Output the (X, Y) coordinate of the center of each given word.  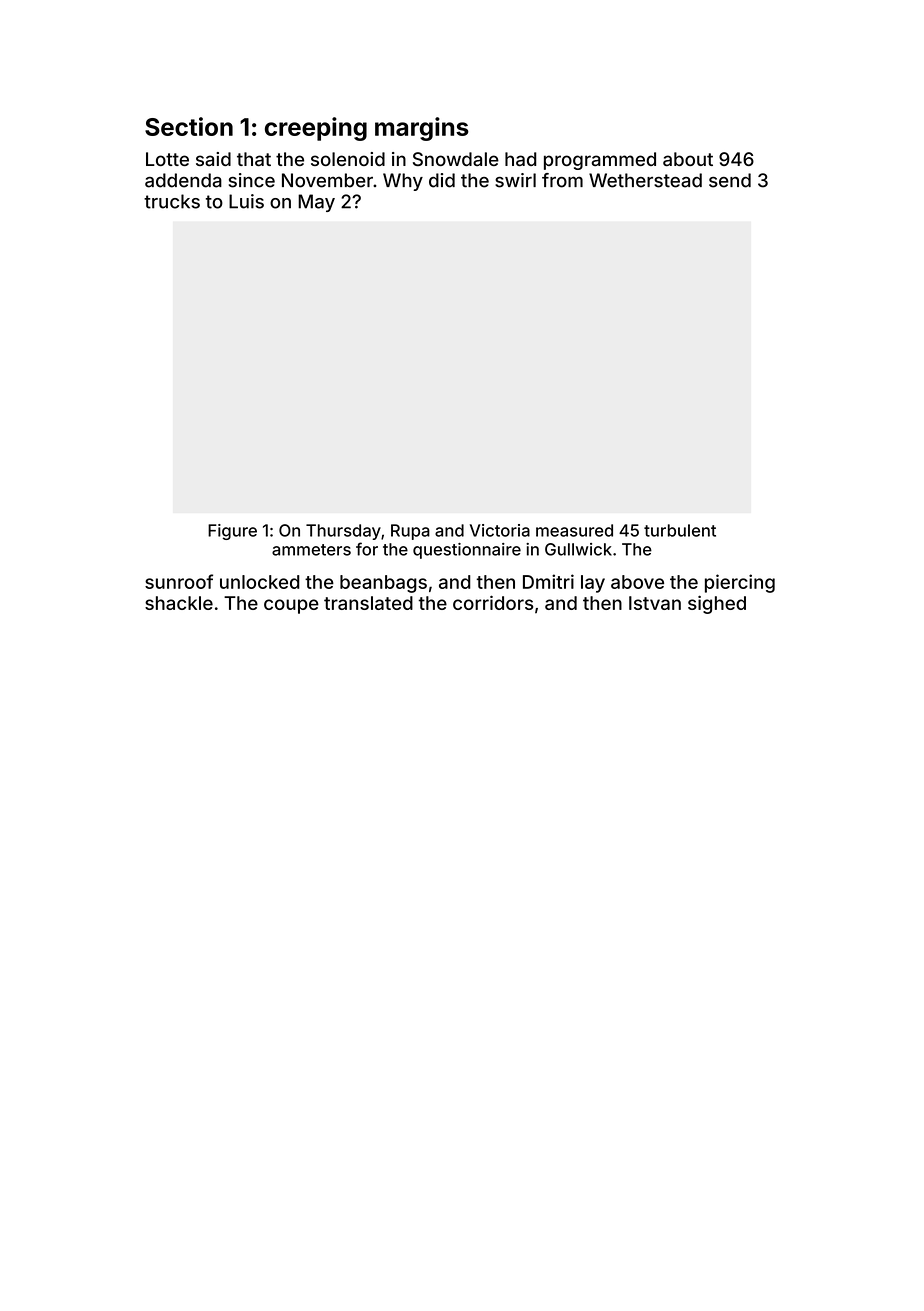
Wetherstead (645, 180)
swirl (515, 180)
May (316, 203)
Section (189, 126)
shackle (179, 603)
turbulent (680, 530)
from (562, 180)
